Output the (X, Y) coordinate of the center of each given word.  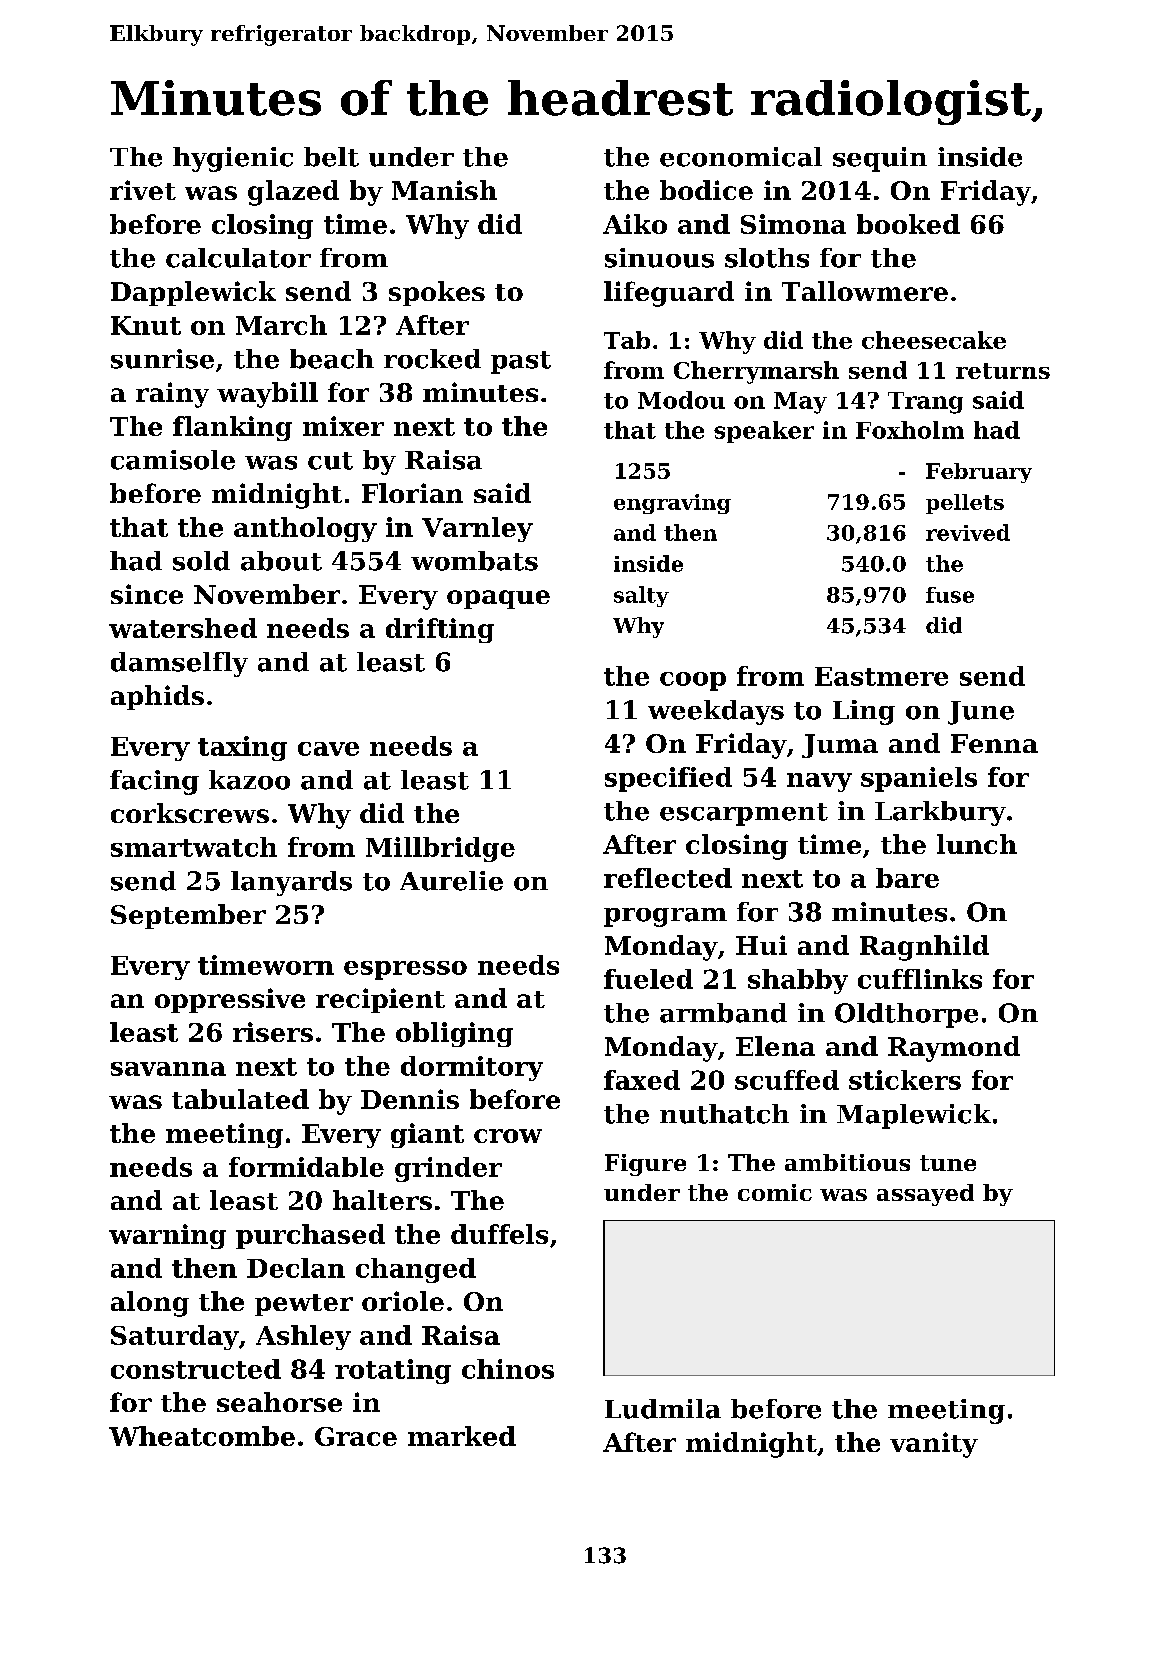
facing (154, 782)
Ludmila (663, 1409)
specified (668, 779)
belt (331, 157)
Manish (444, 190)
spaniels (919, 779)
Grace (356, 1436)
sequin (880, 159)
